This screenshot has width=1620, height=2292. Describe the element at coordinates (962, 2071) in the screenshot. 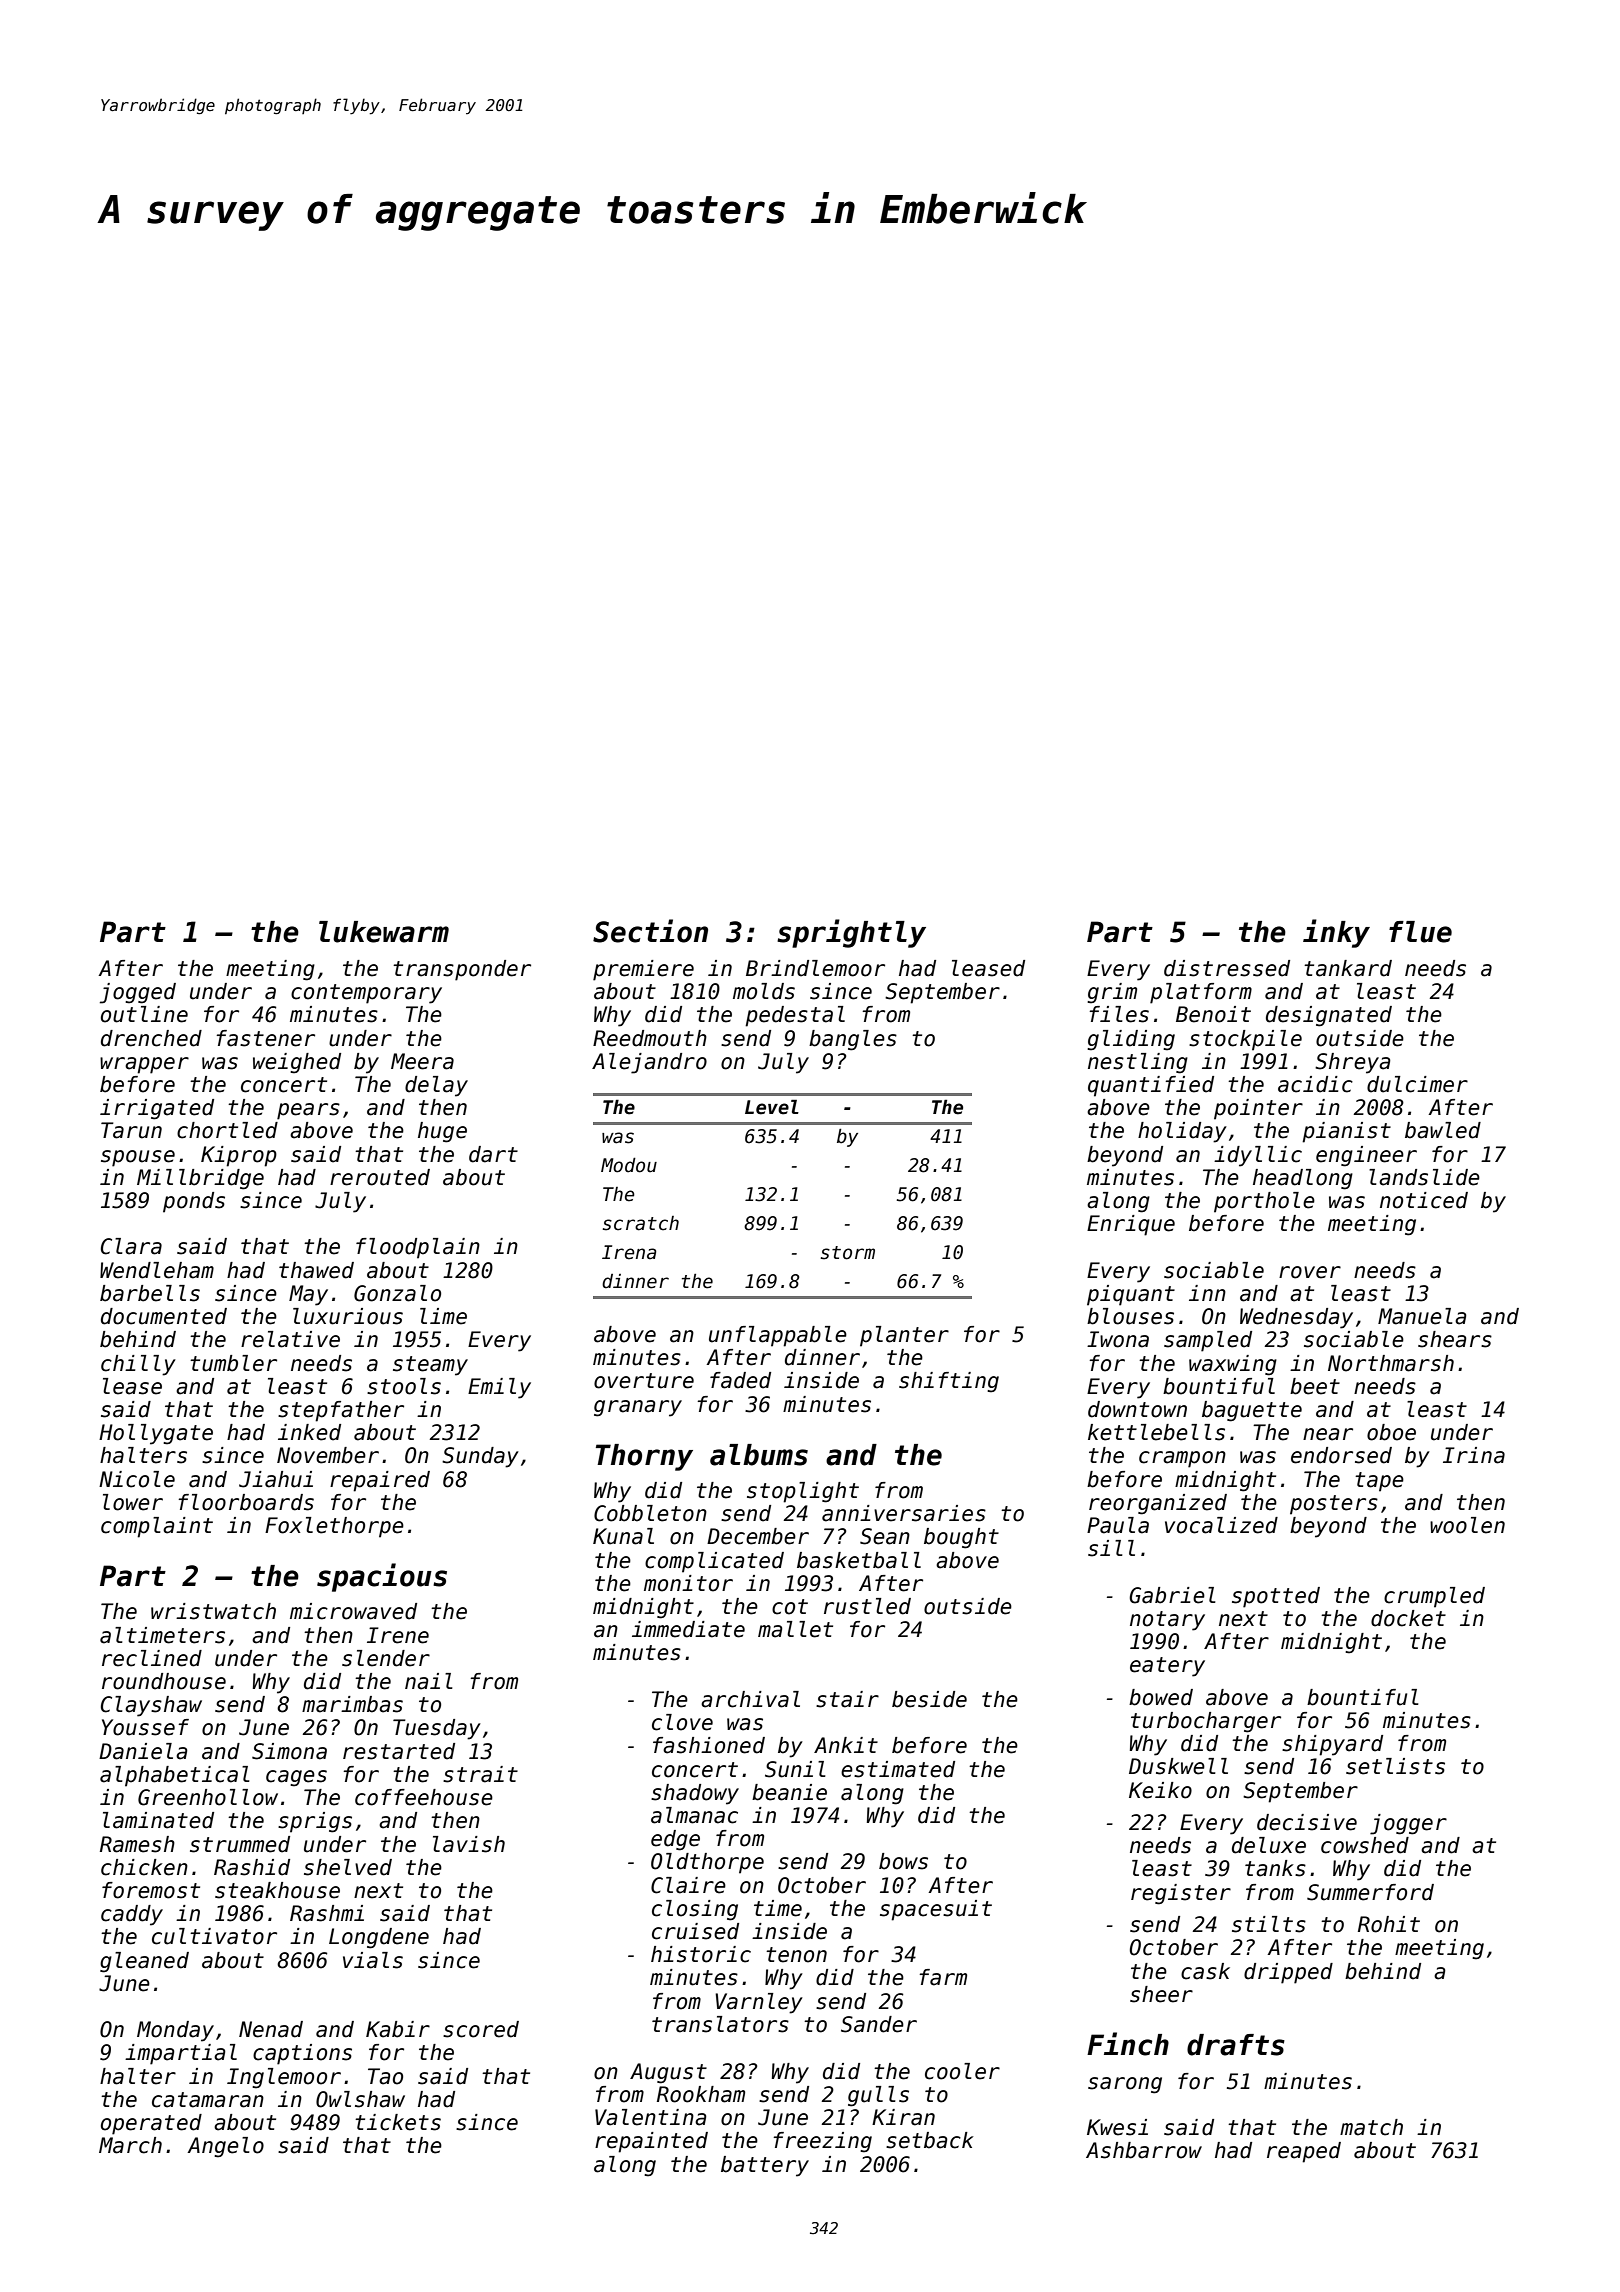

I see `cooler` at that location.
